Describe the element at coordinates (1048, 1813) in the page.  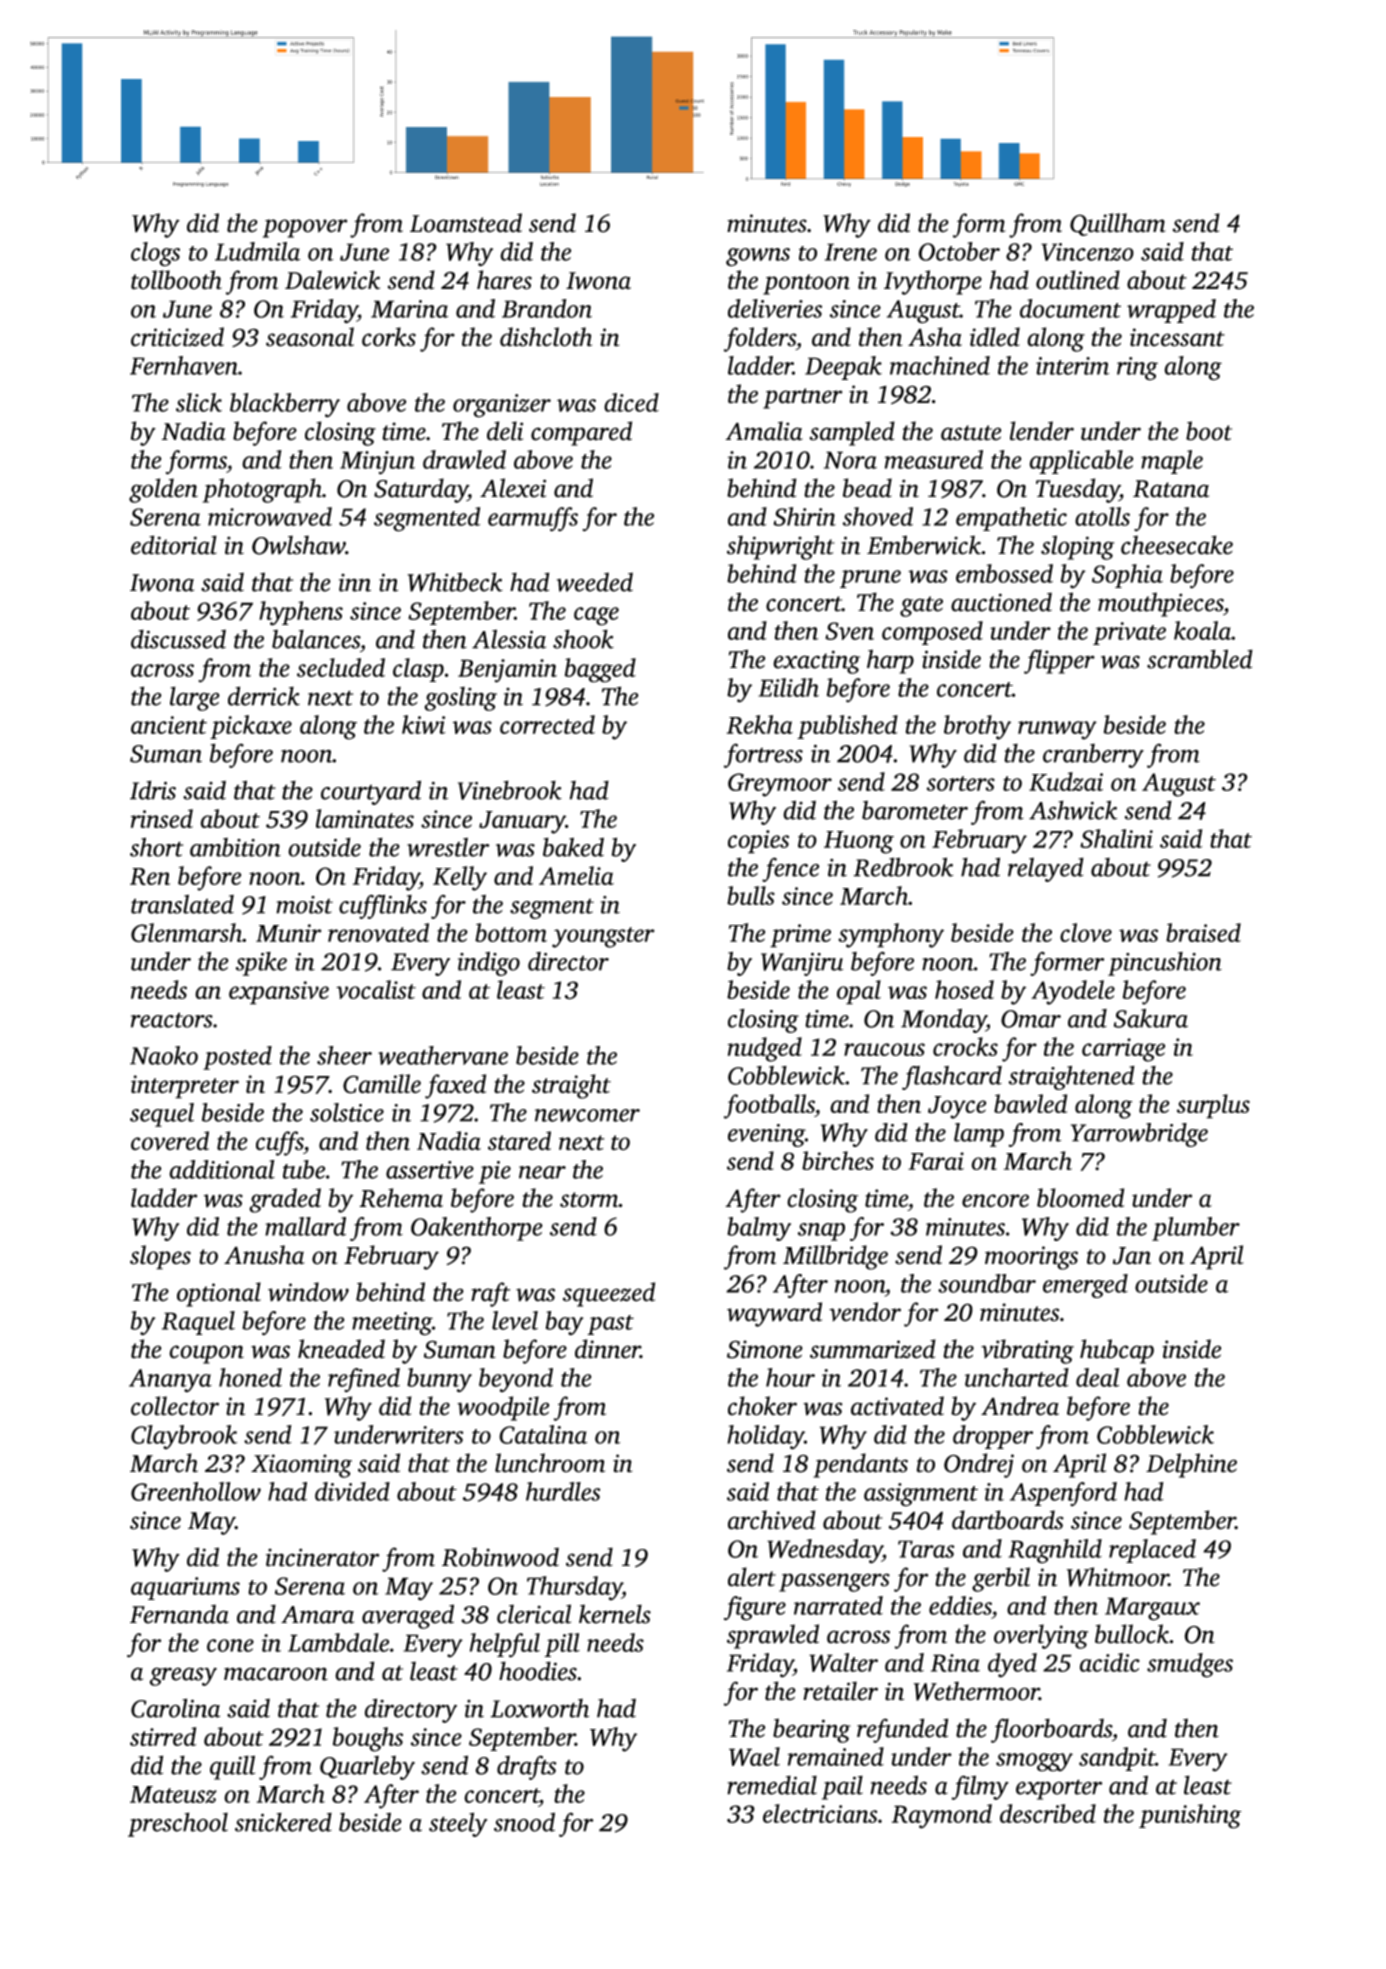
I see `described` at that location.
